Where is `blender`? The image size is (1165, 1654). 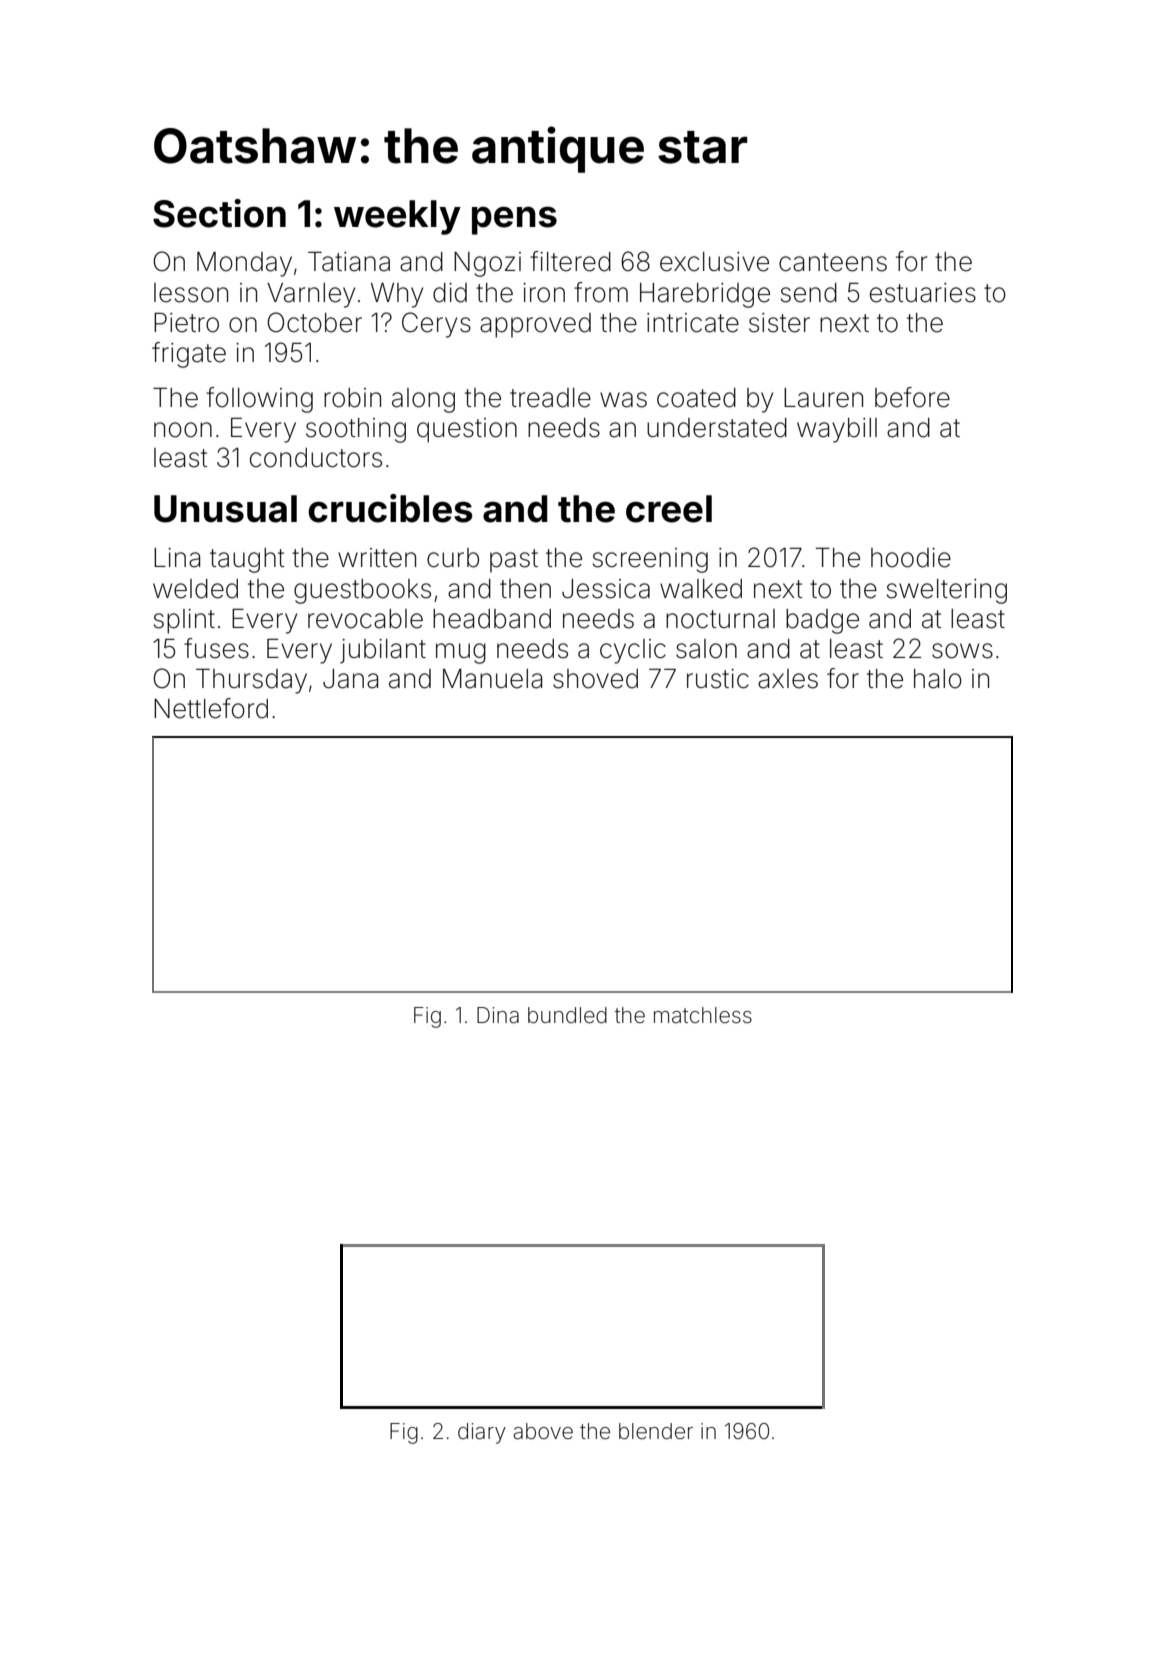 blender is located at coordinates (656, 1431).
